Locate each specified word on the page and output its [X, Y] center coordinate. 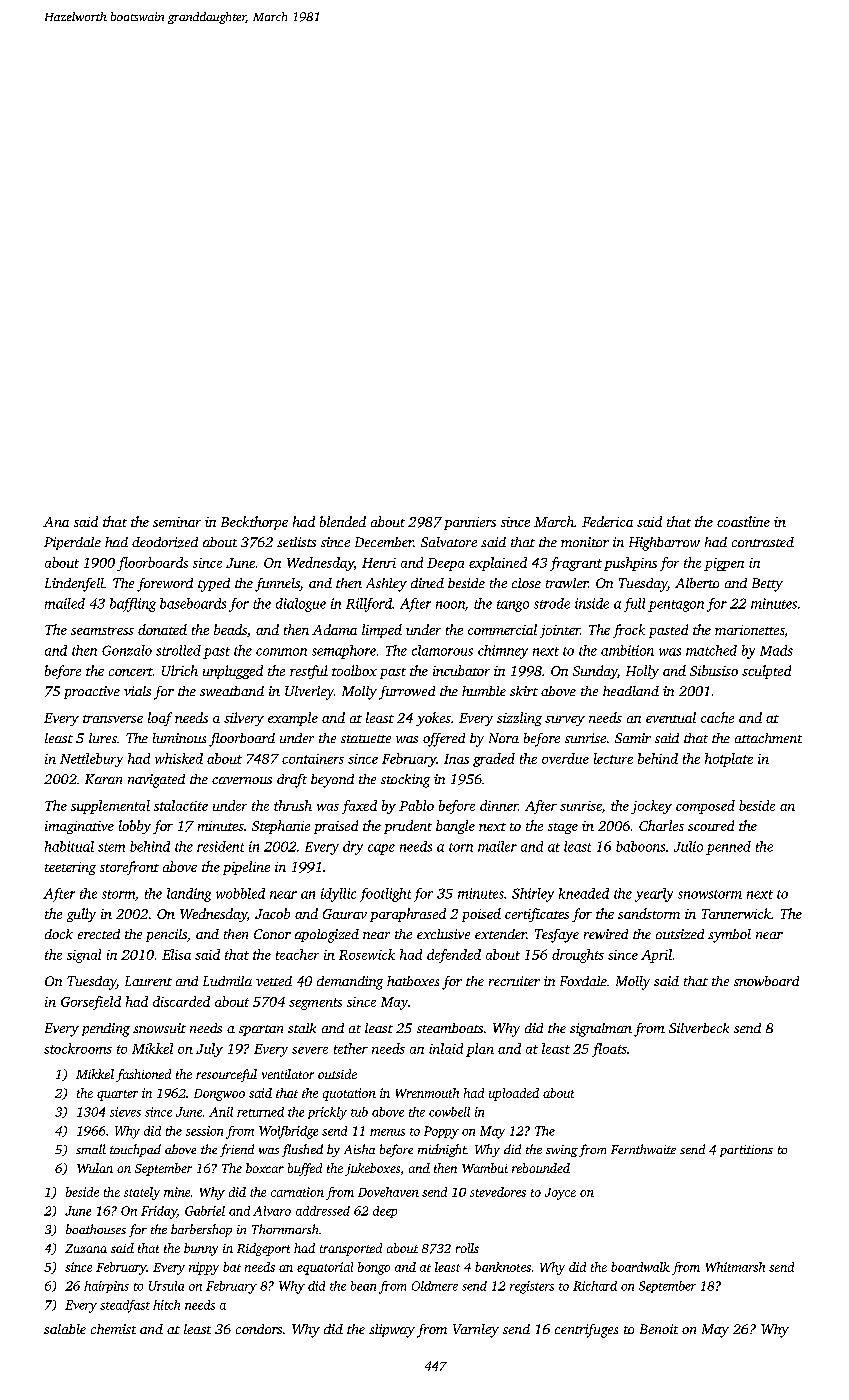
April [656, 956]
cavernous [242, 780]
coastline [743, 521]
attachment [768, 738]
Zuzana [86, 1248]
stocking [405, 781]
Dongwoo [219, 1095]
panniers [470, 523]
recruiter [514, 981]
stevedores [498, 1192]
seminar [177, 522]
